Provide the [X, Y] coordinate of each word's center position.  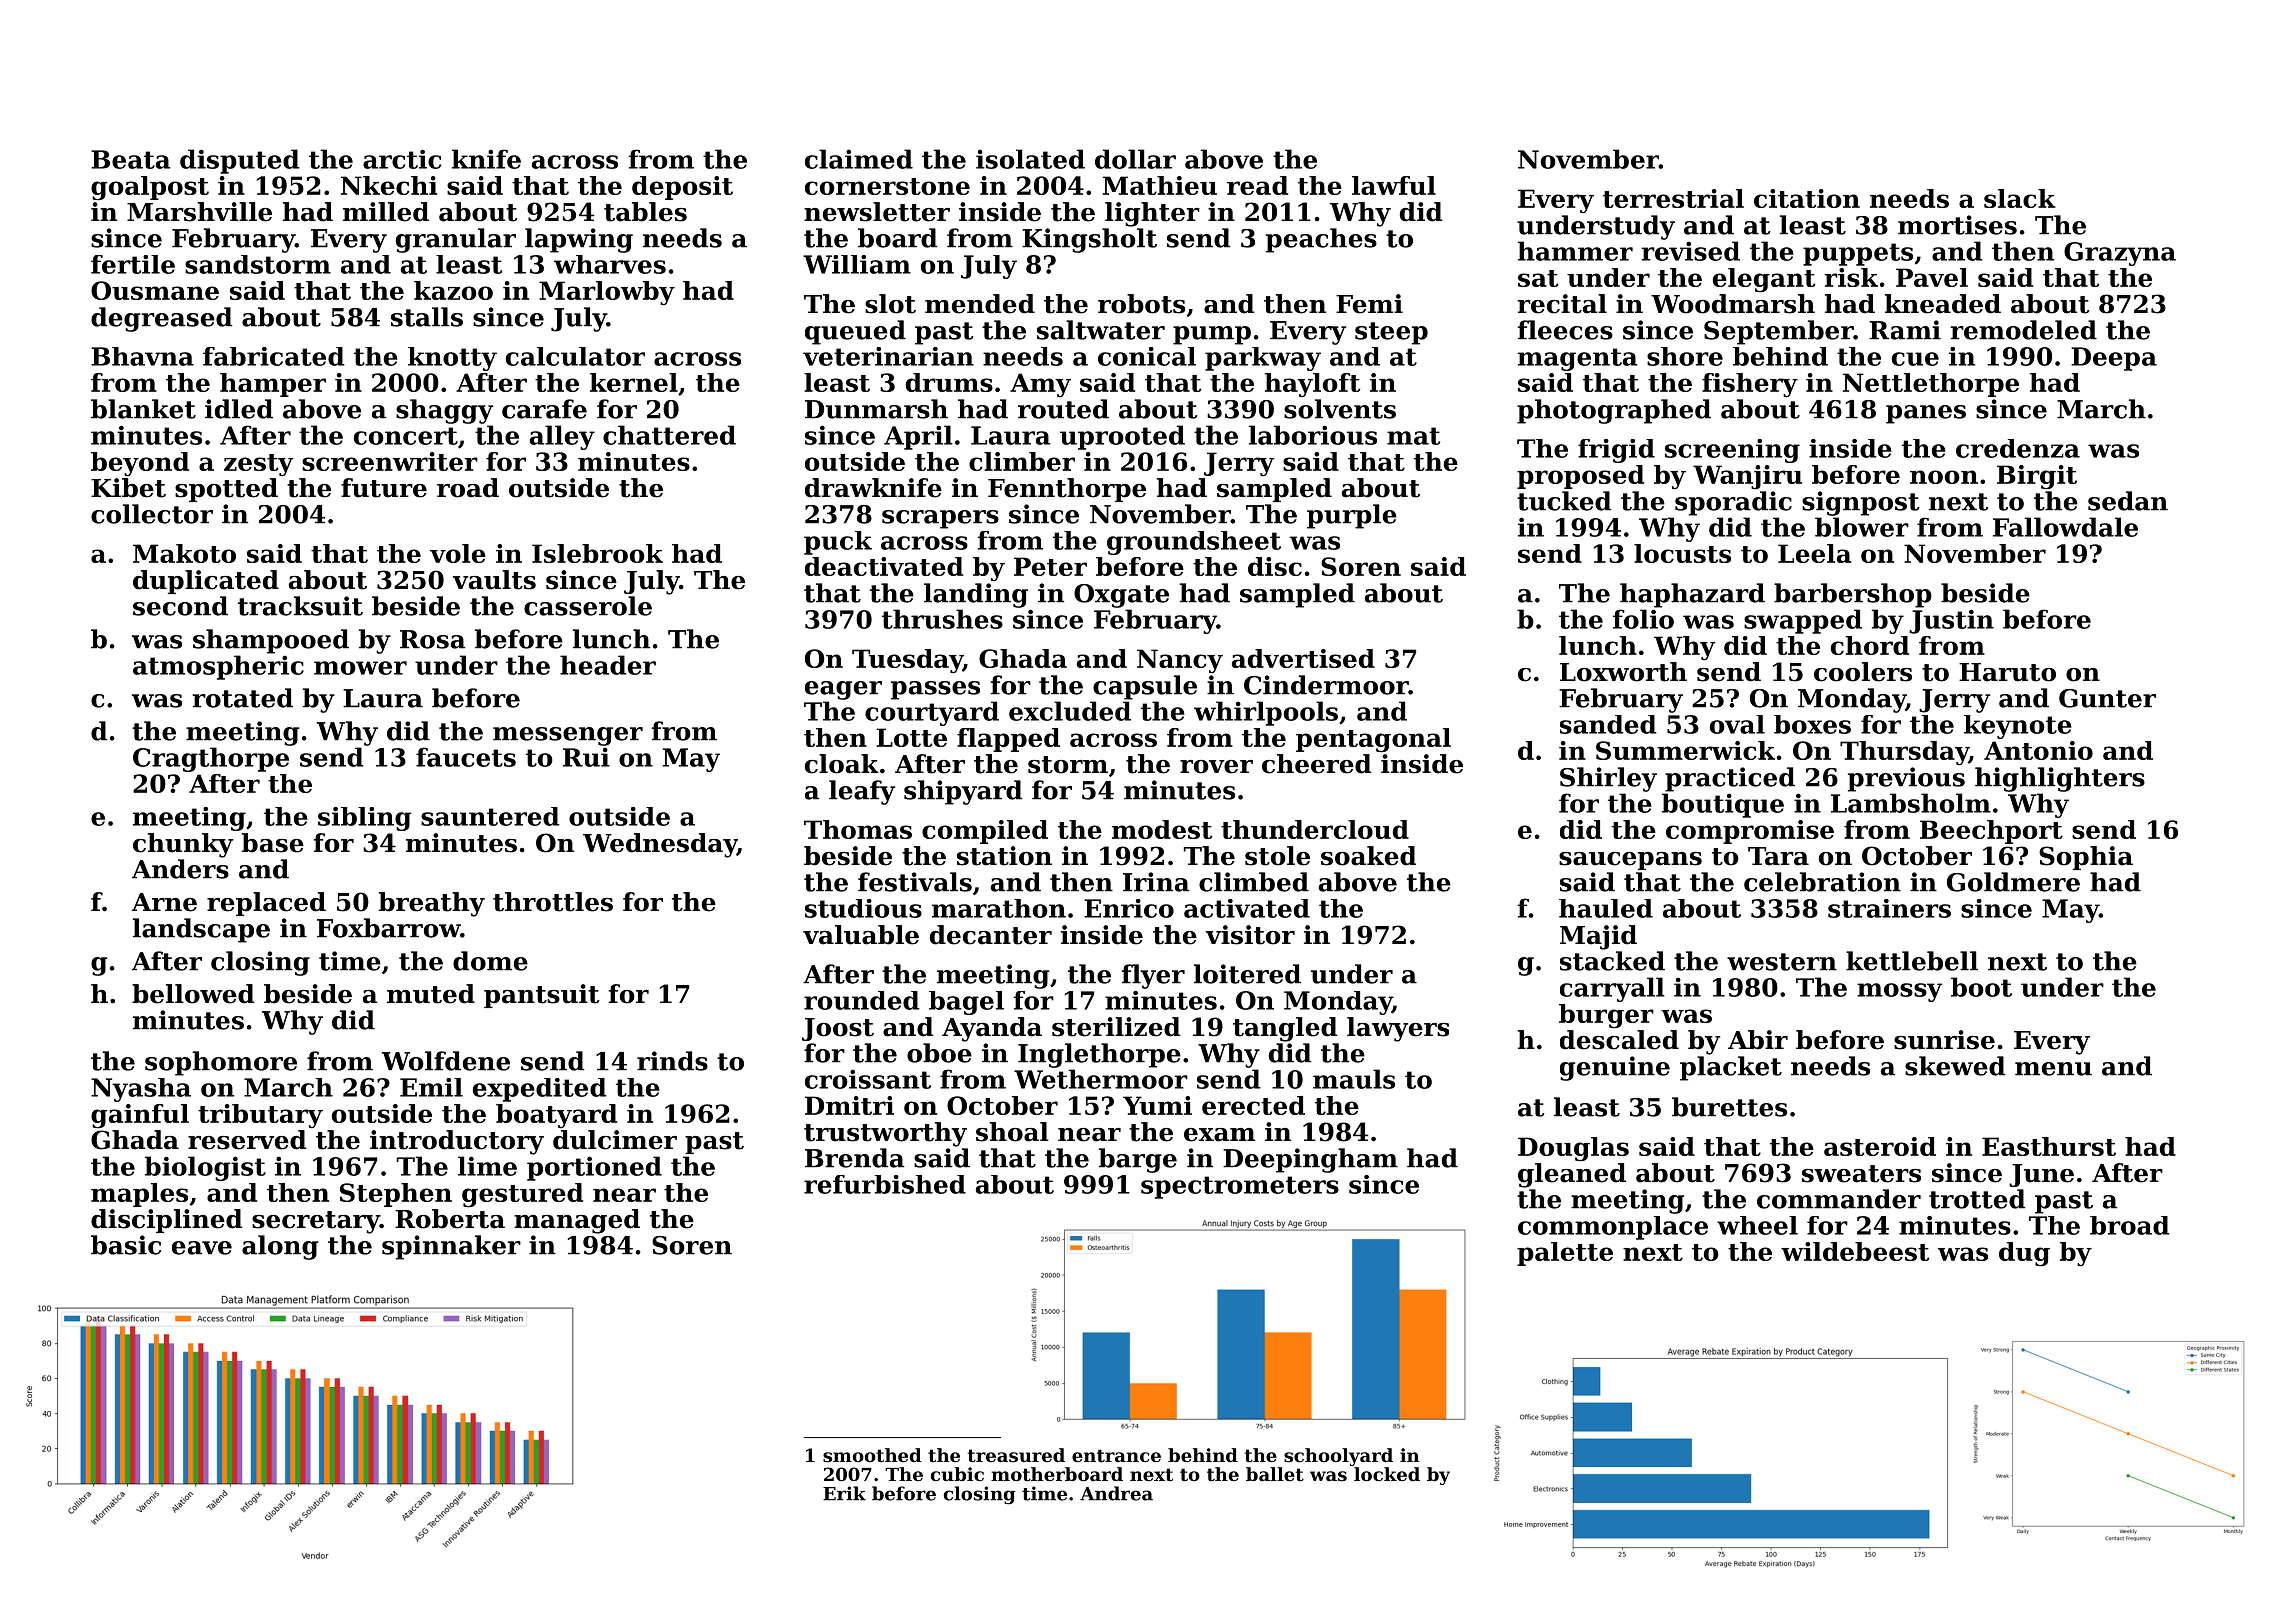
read [1257, 185]
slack [2020, 198]
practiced [1730, 779]
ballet [1275, 1474]
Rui [586, 757]
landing [976, 595]
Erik [844, 1493]
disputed [239, 161]
